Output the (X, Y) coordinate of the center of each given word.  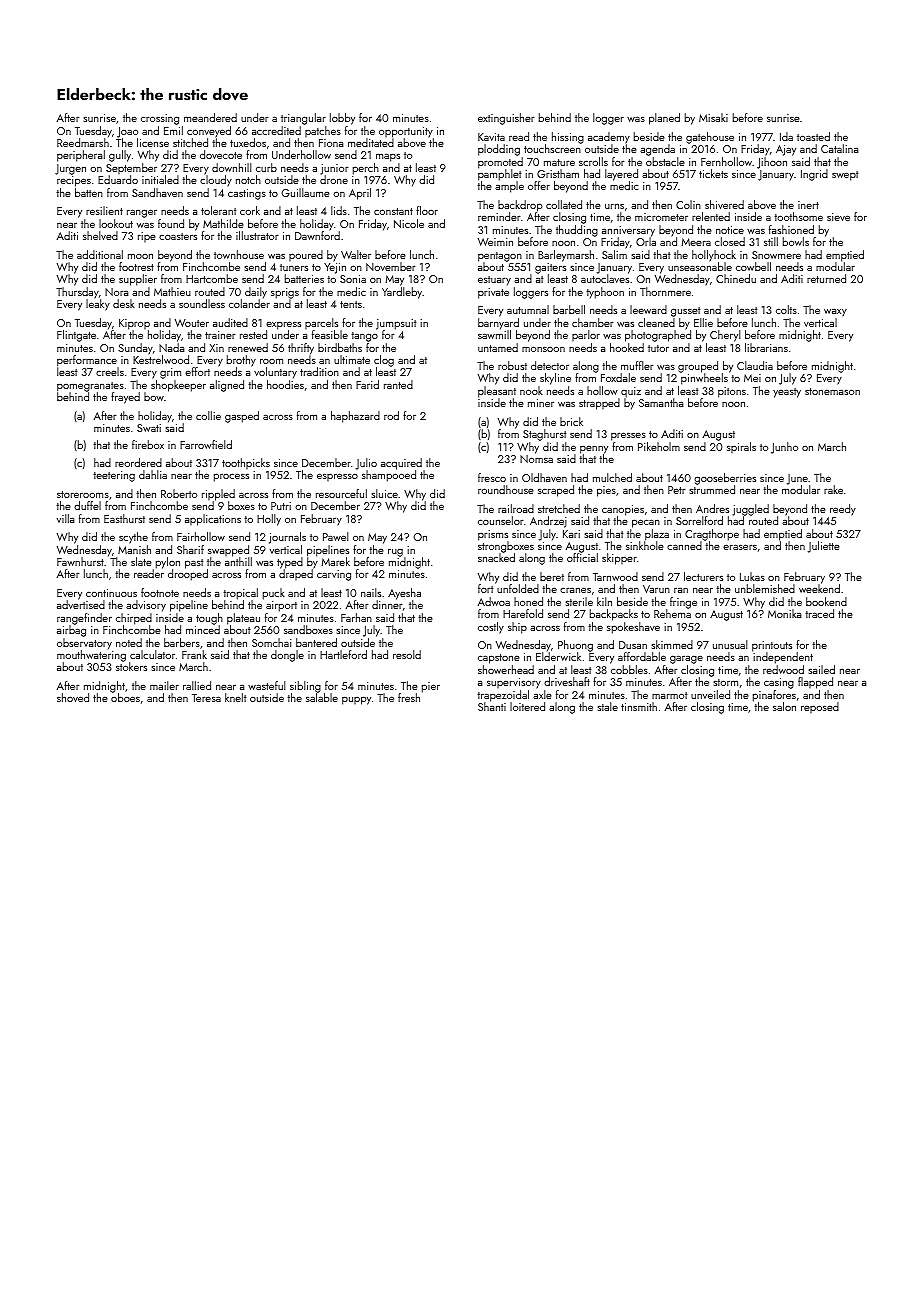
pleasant (497, 392)
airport (281, 606)
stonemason (832, 391)
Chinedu (736, 278)
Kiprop (134, 324)
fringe (683, 603)
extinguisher (506, 119)
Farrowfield (206, 444)
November (391, 266)
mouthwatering (91, 656)
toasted (813, 136)
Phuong (575, 646)
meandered (210, 117)
